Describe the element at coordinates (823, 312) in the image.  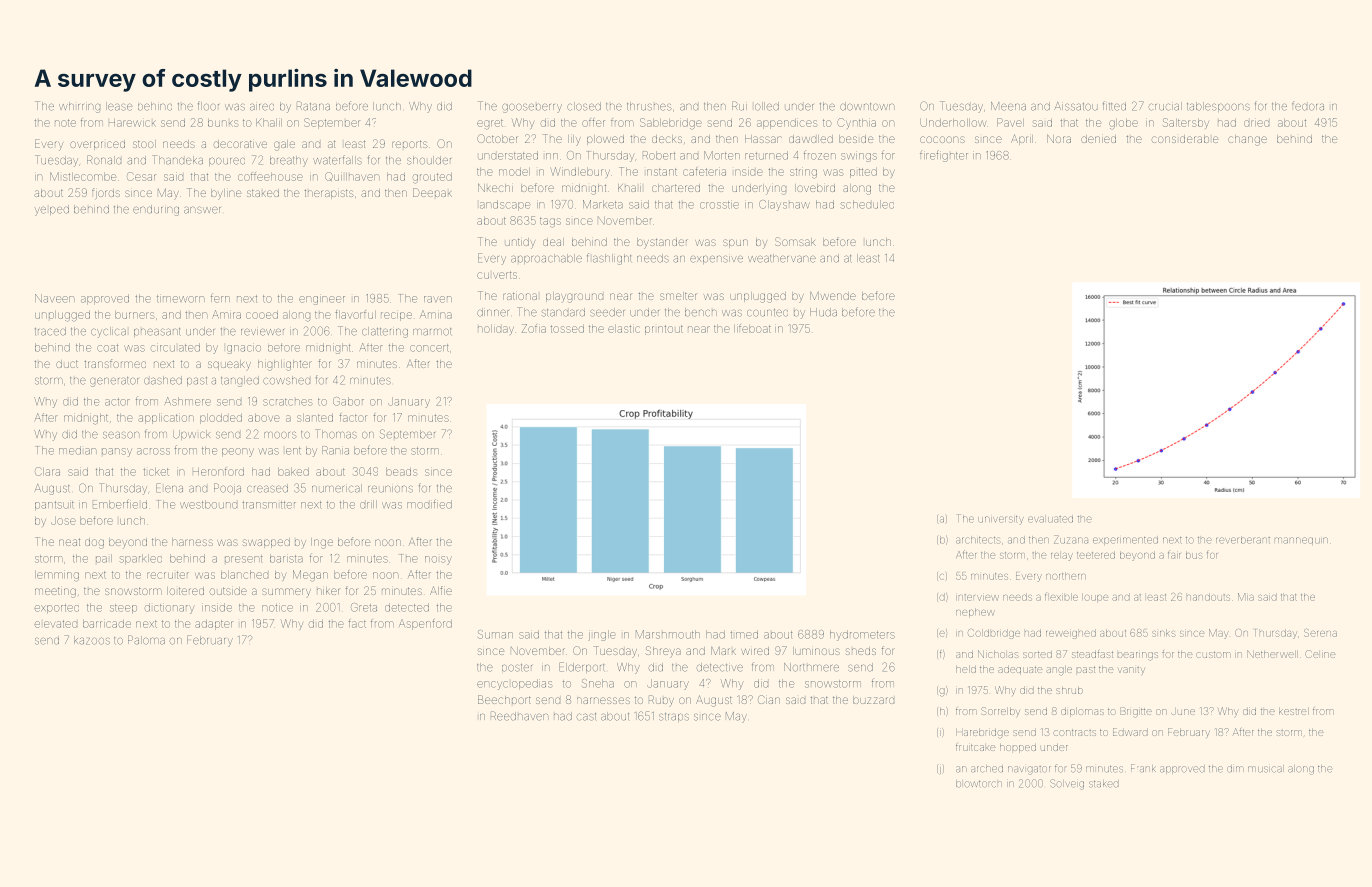
I see `Huda` at that location.
